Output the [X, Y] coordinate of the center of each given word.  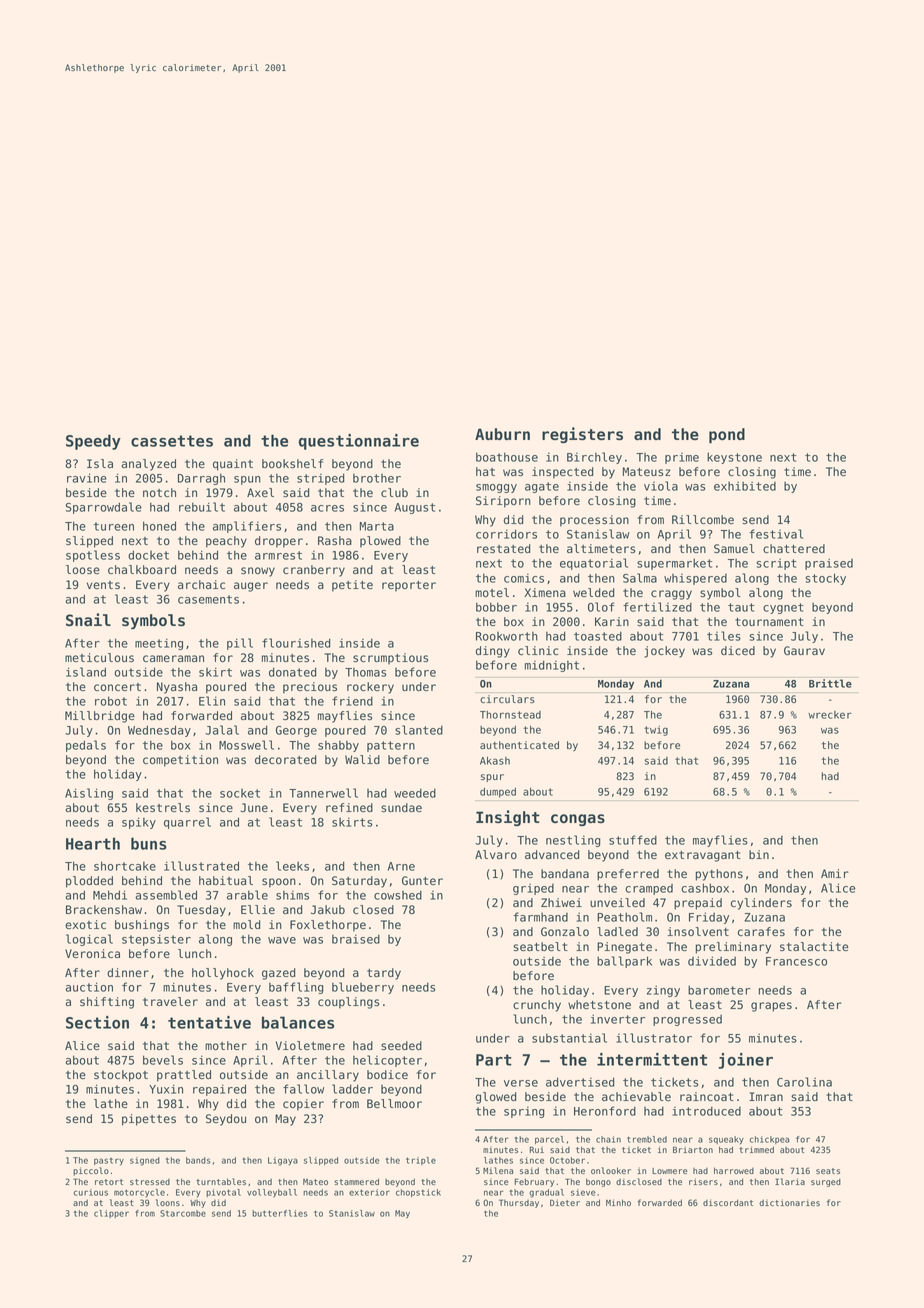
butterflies [280, 1213]
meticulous [99, 657]
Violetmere [310, 1045]
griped [533, 889]
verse [521, 1083]
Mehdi [110, 895]
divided [712, 961]
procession [594, 521]
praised [829, 564]
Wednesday [159, 731]
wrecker [830, 715]
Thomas [366, 672]
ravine [87, 478]
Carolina [804, 1082]
